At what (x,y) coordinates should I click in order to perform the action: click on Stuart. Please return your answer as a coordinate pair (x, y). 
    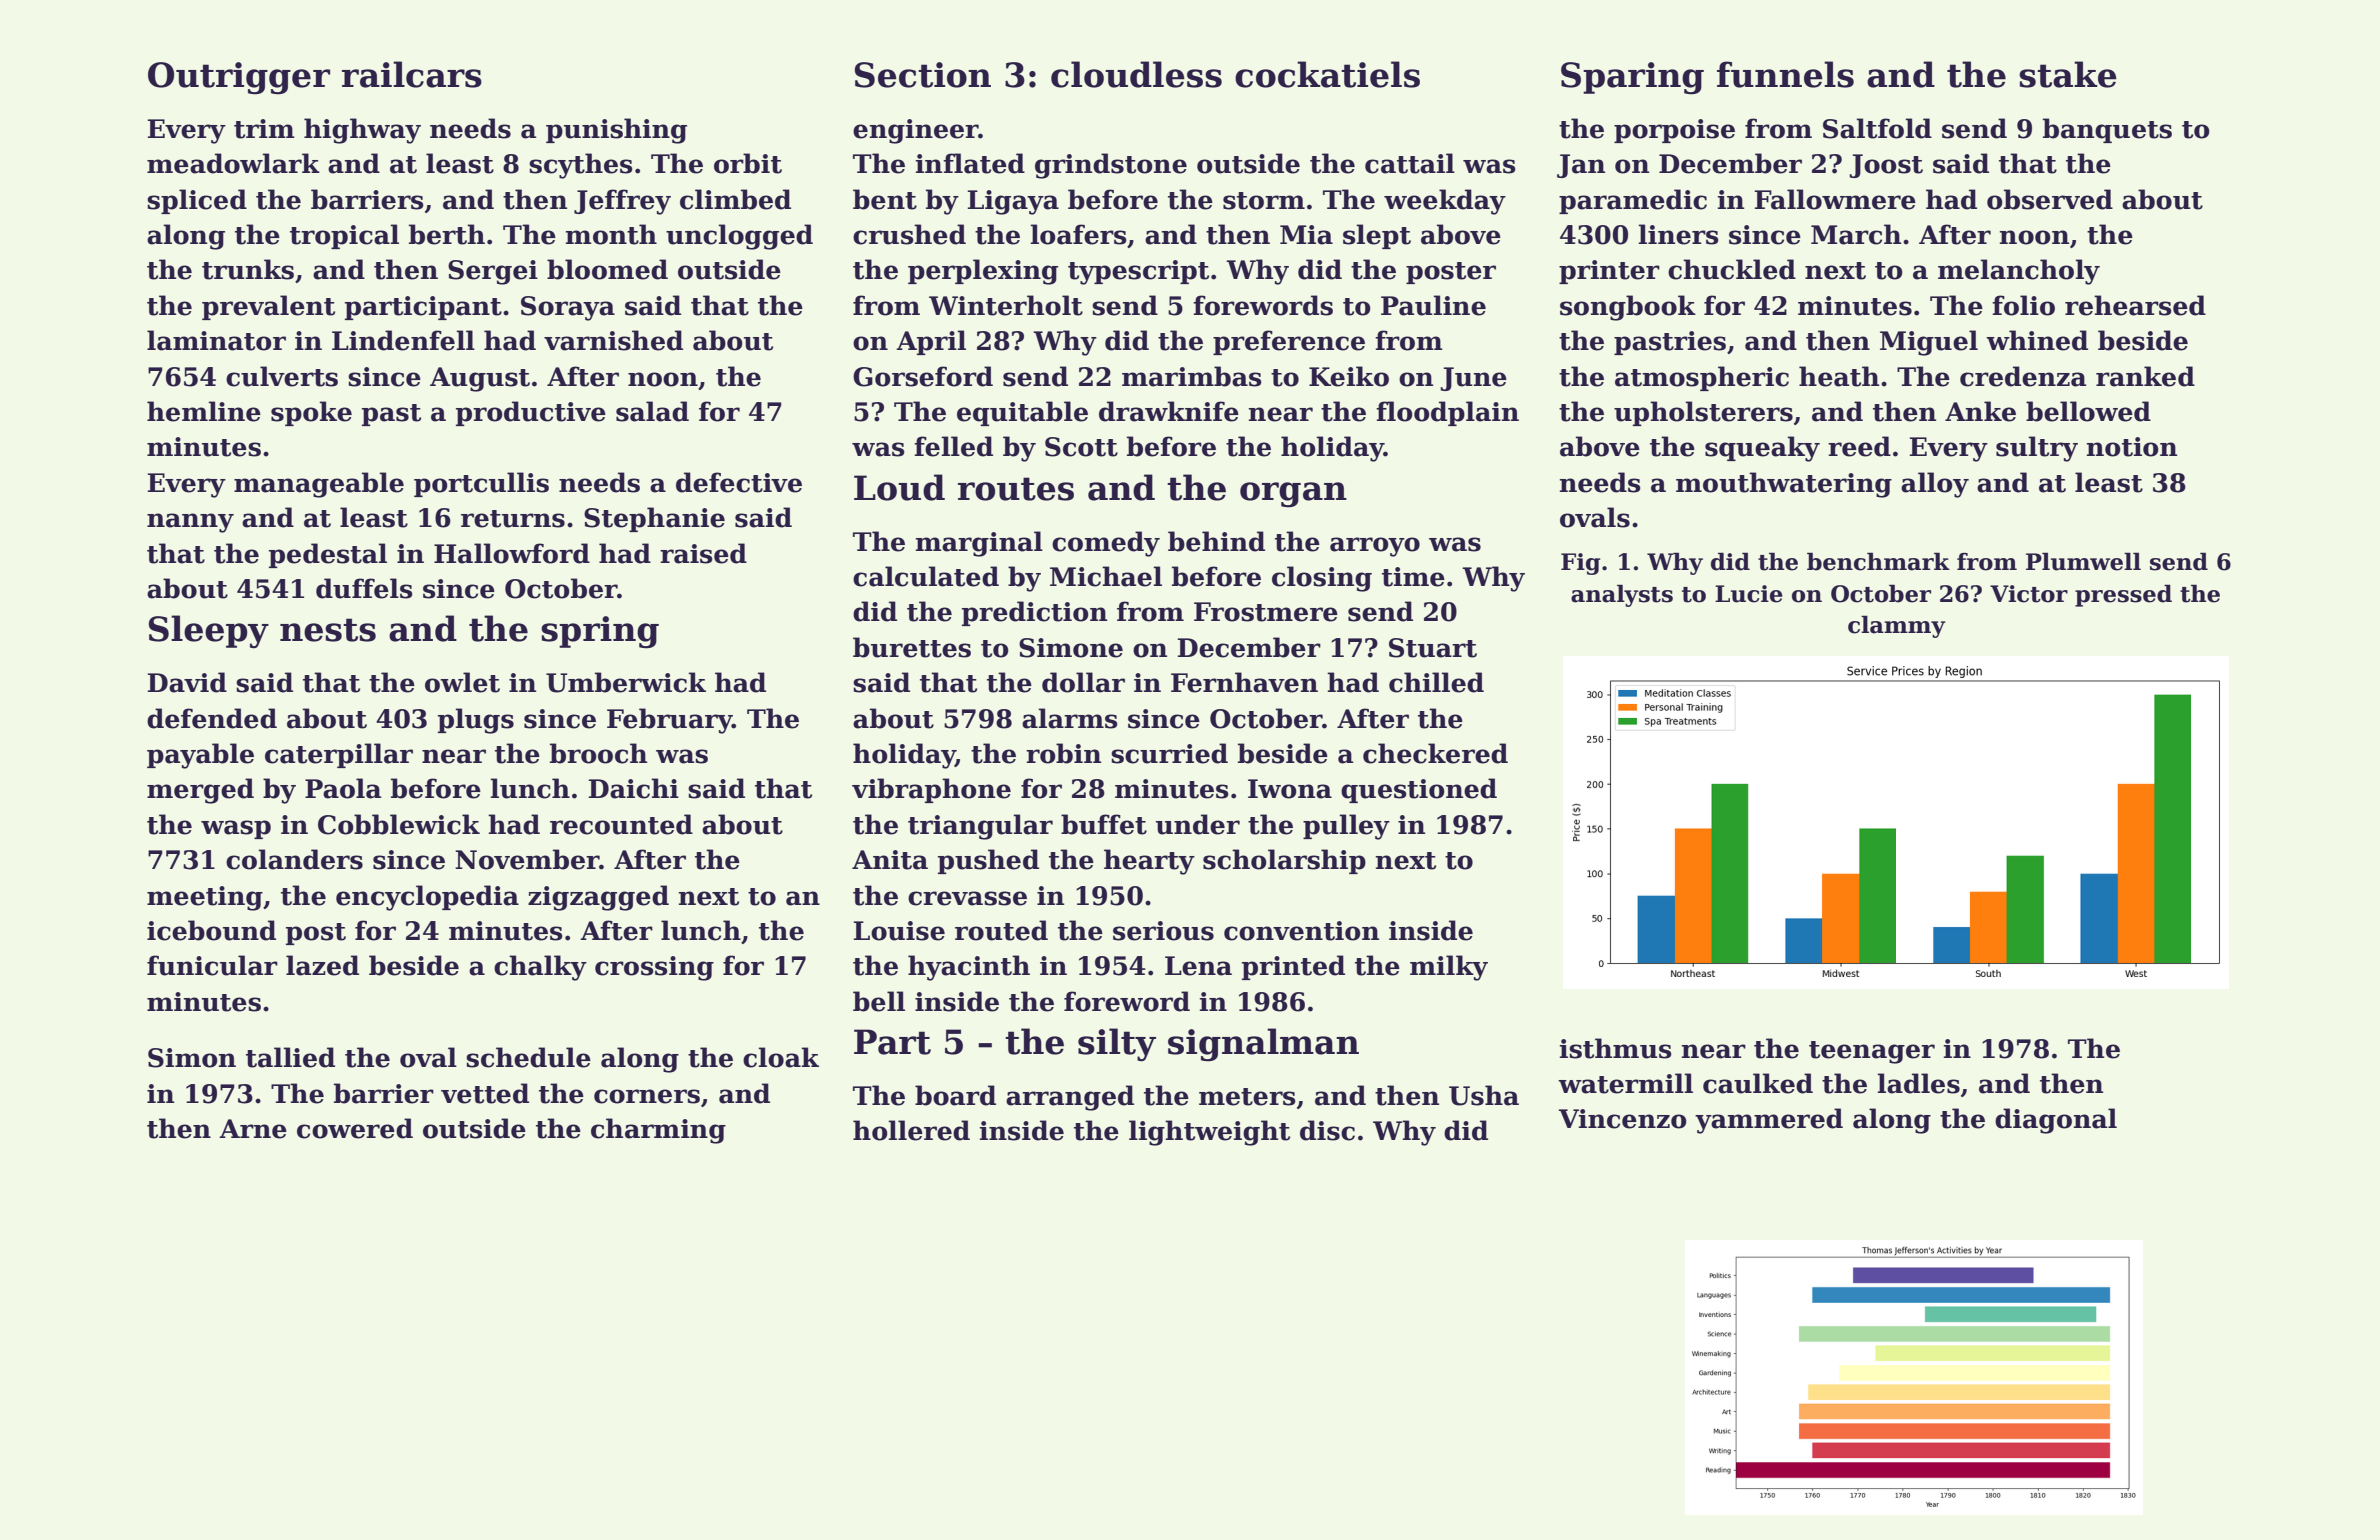
    Looking at the image, I should click on (1433, 648).
